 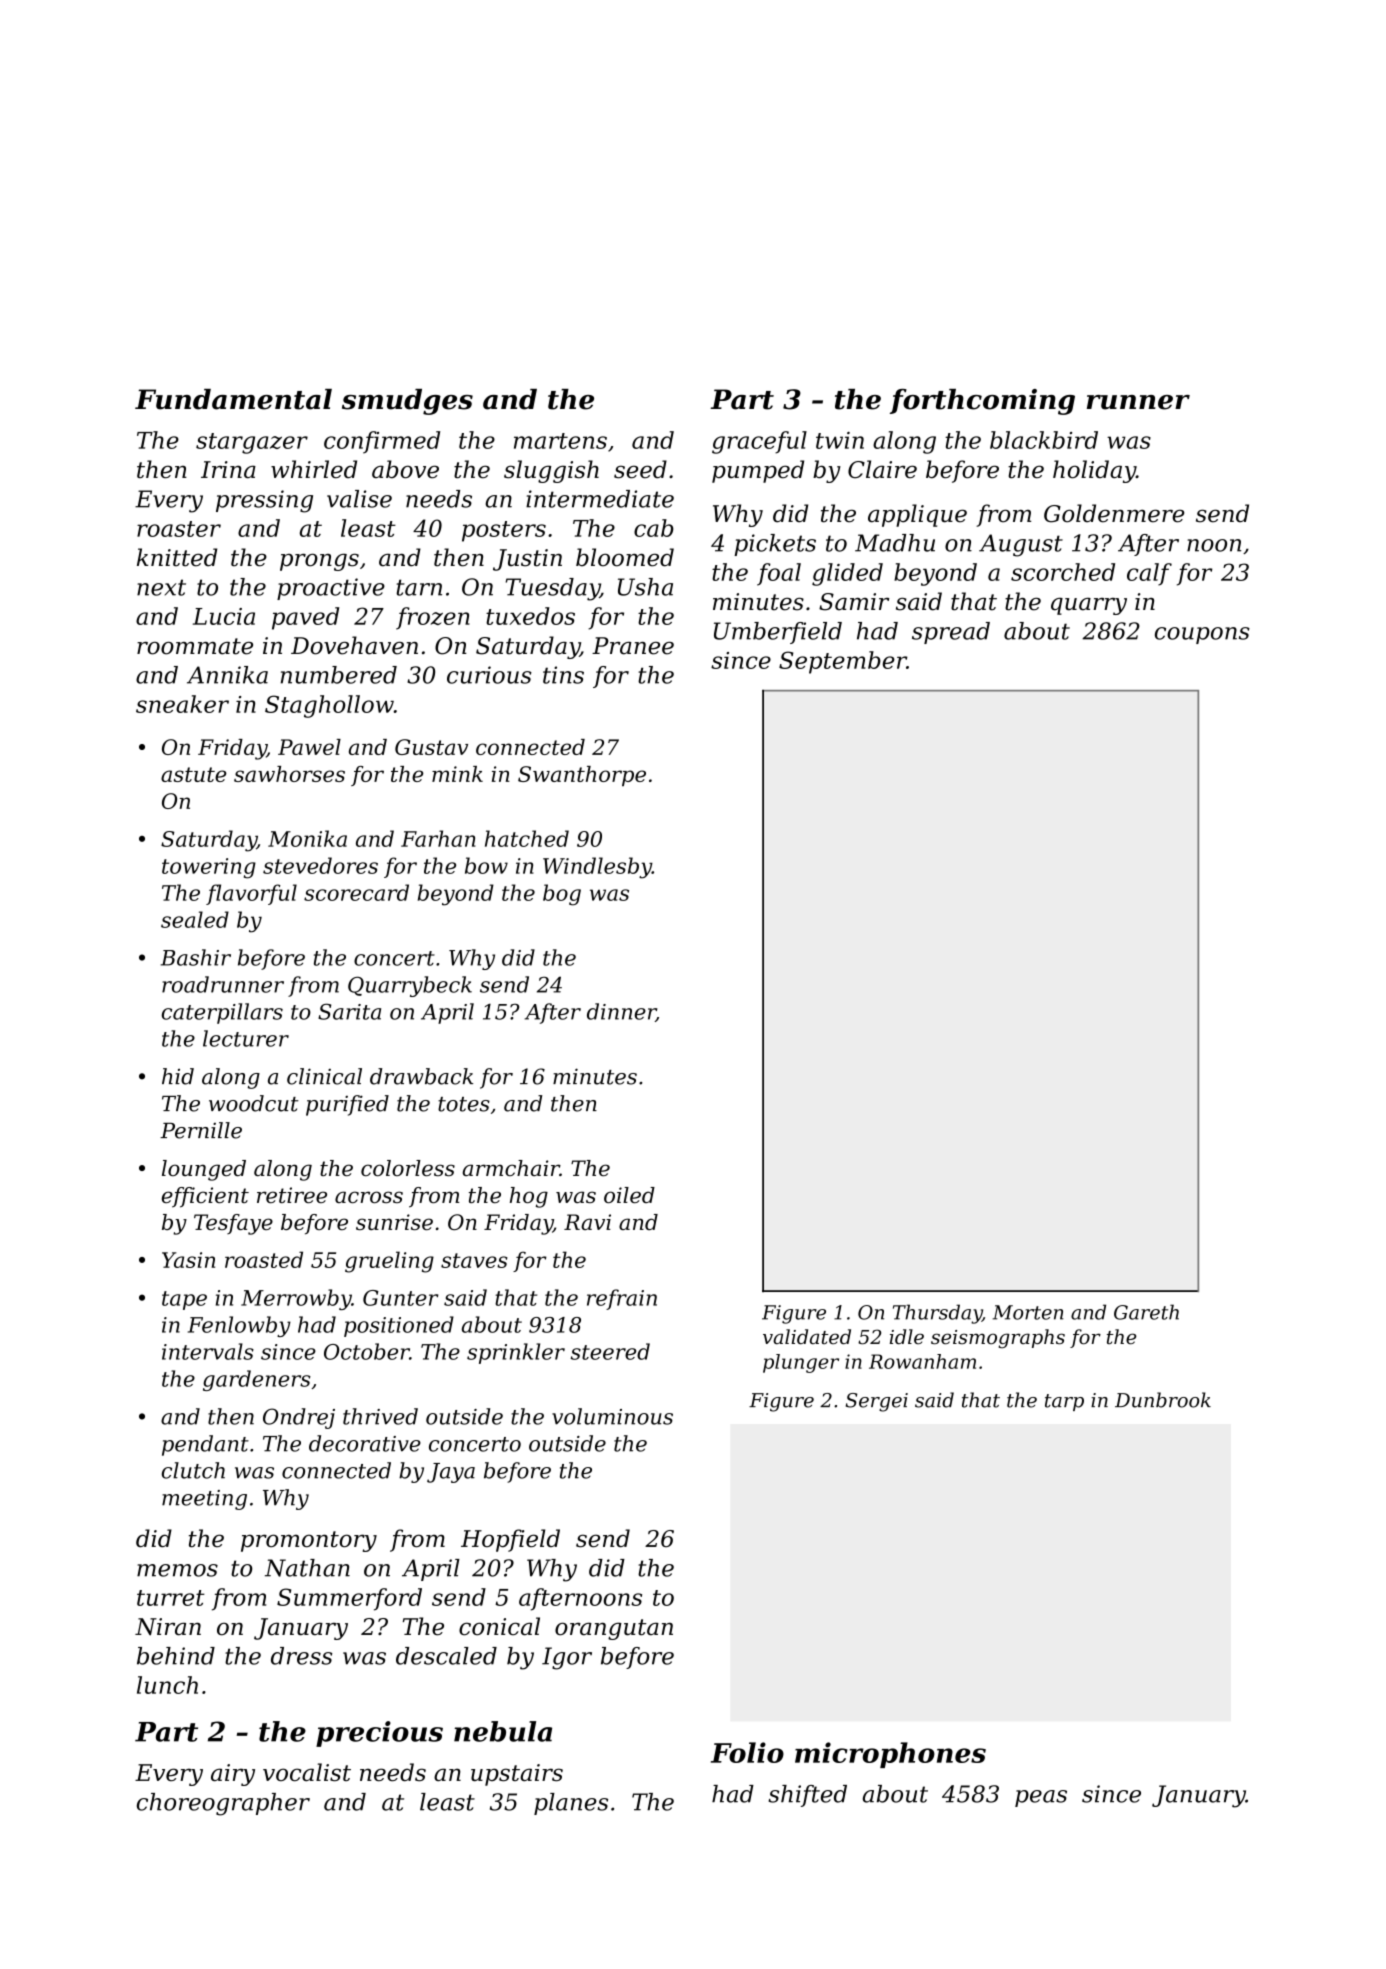 I want to click on colorless, so click(x=408, y=1168).
